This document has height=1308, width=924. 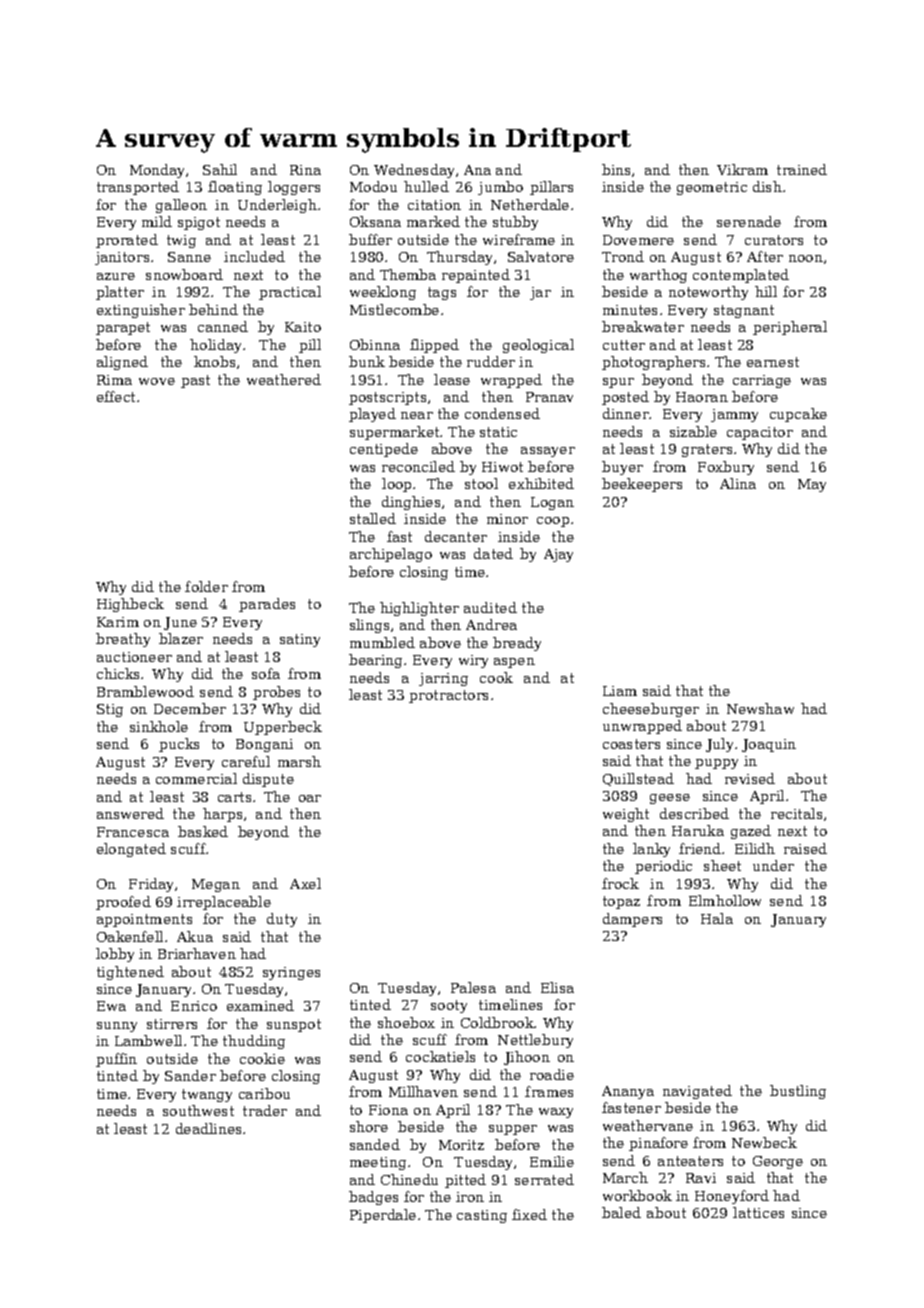 I want to click on Modou, so click(x=373, y=186).
